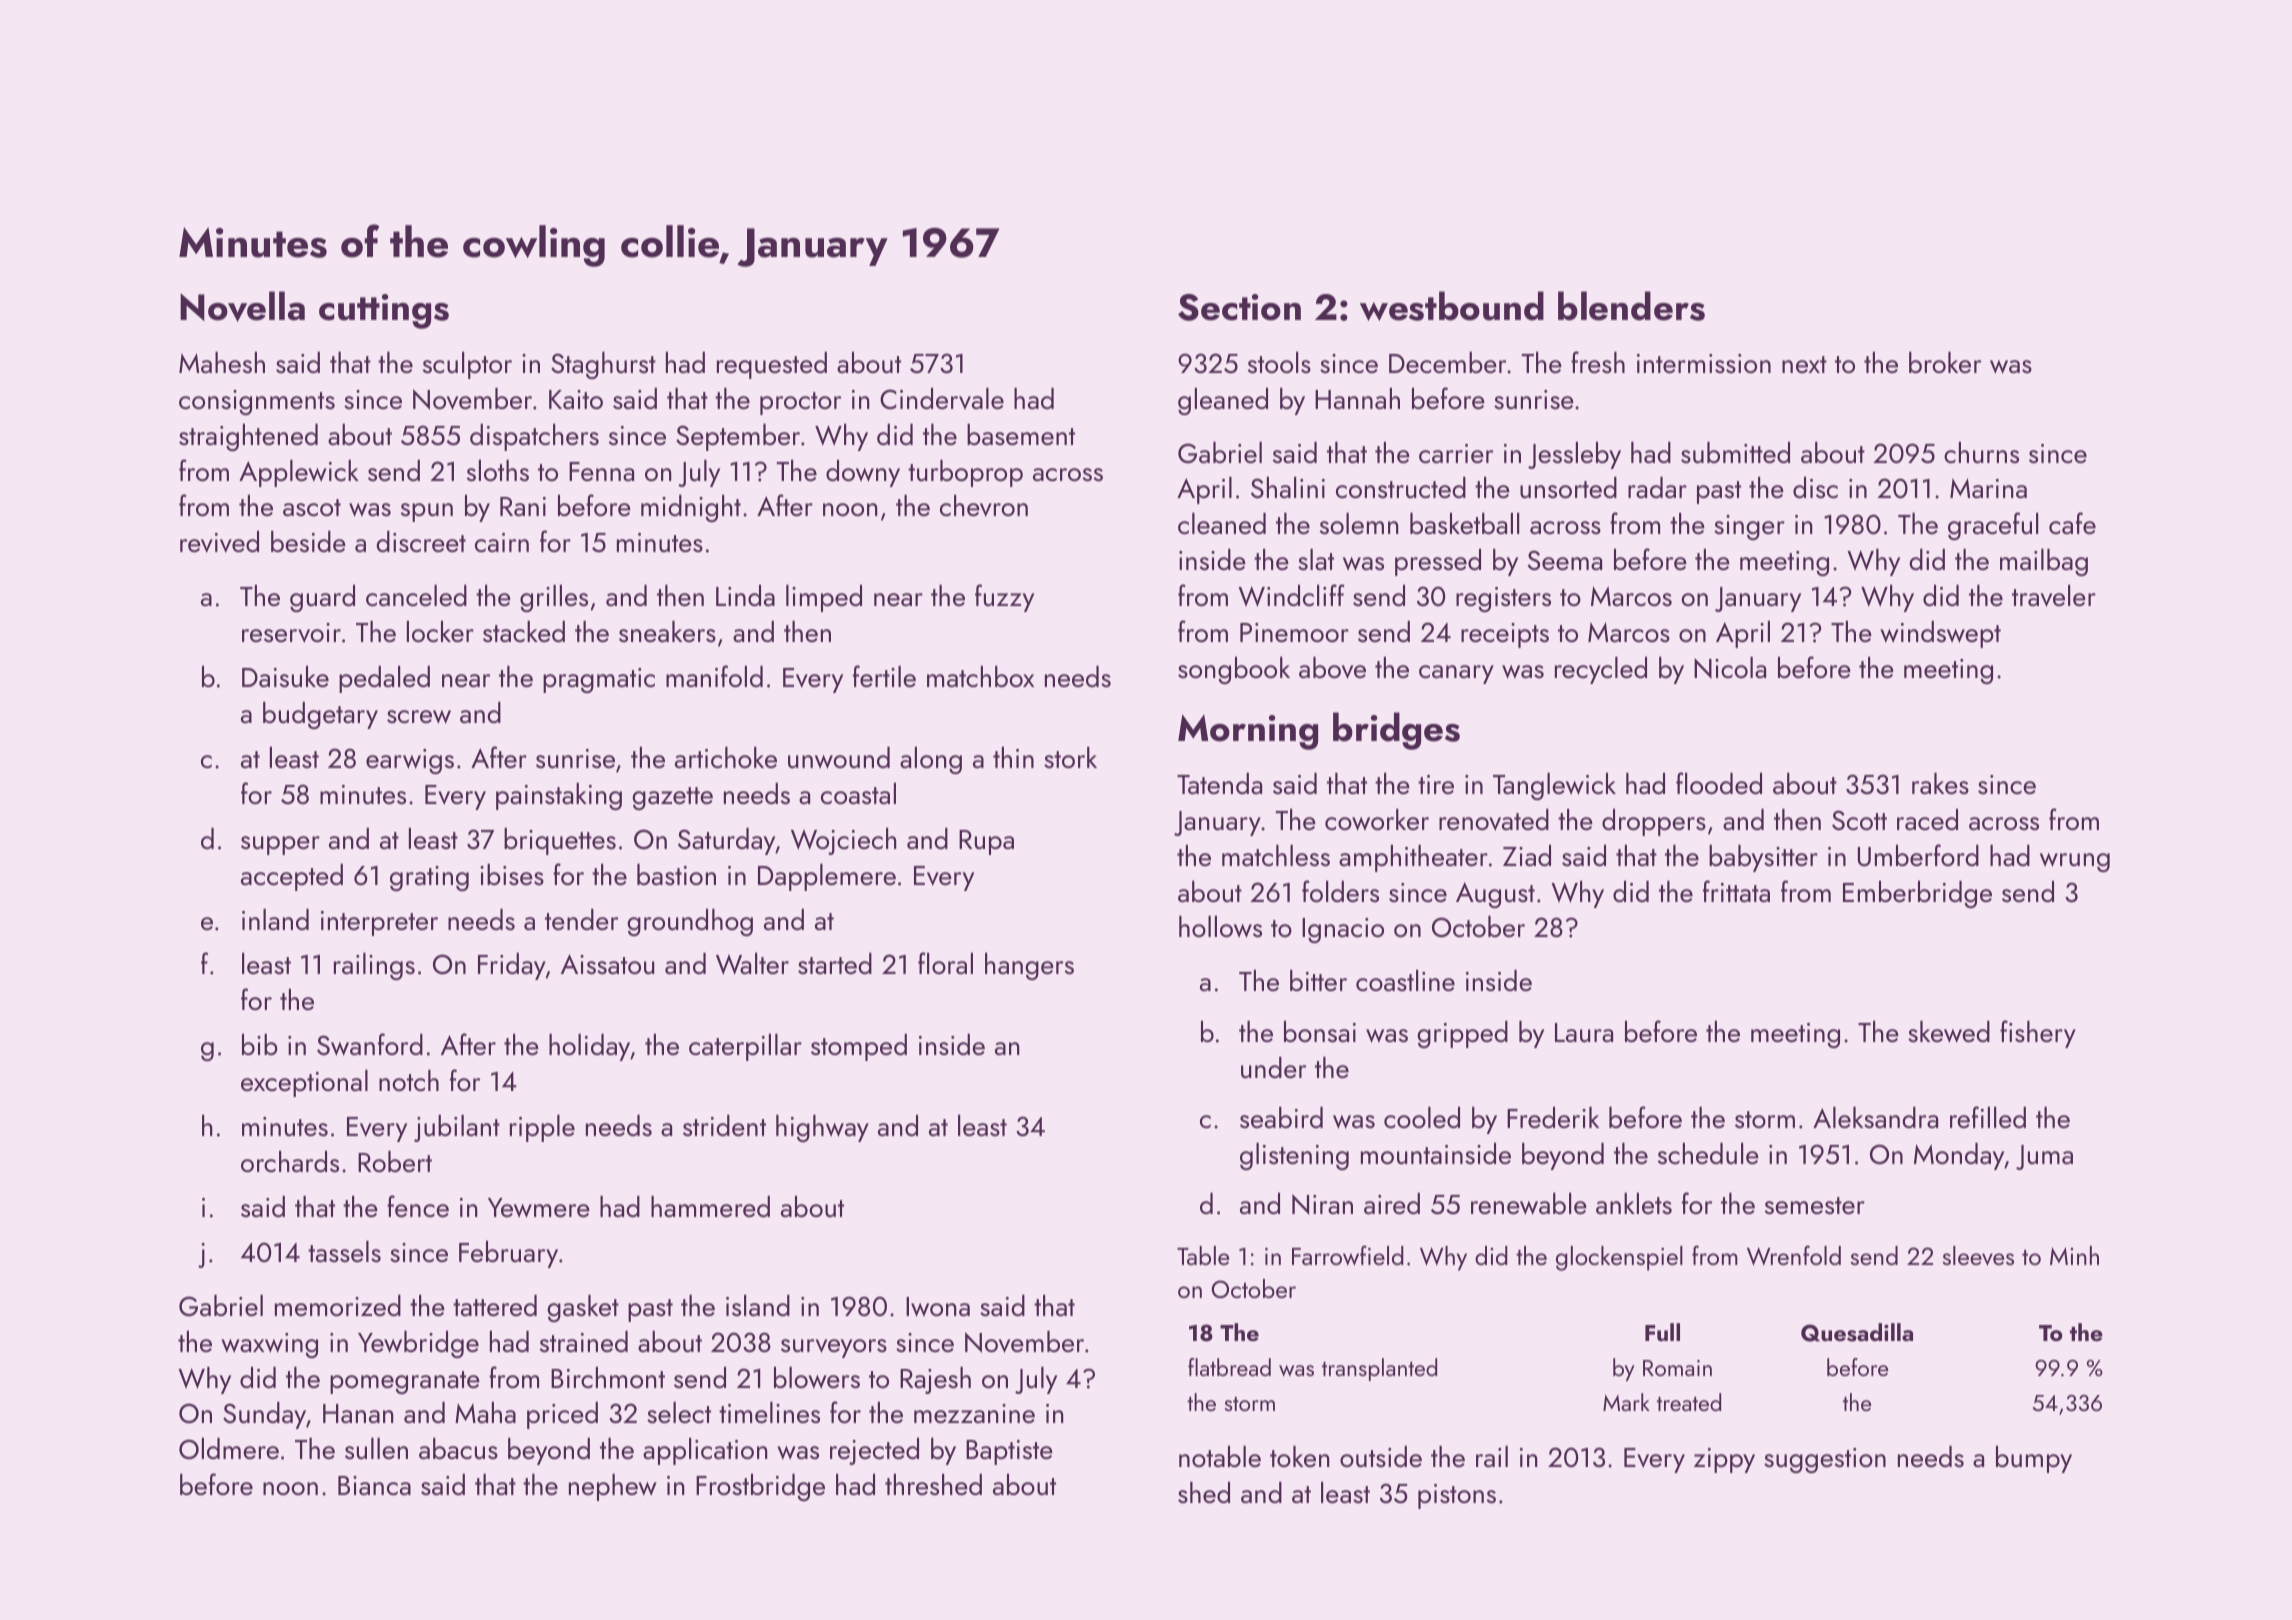  Describe the element at coordinates (1322, 1204) in the screenshot. I see `Niran` at that location.
